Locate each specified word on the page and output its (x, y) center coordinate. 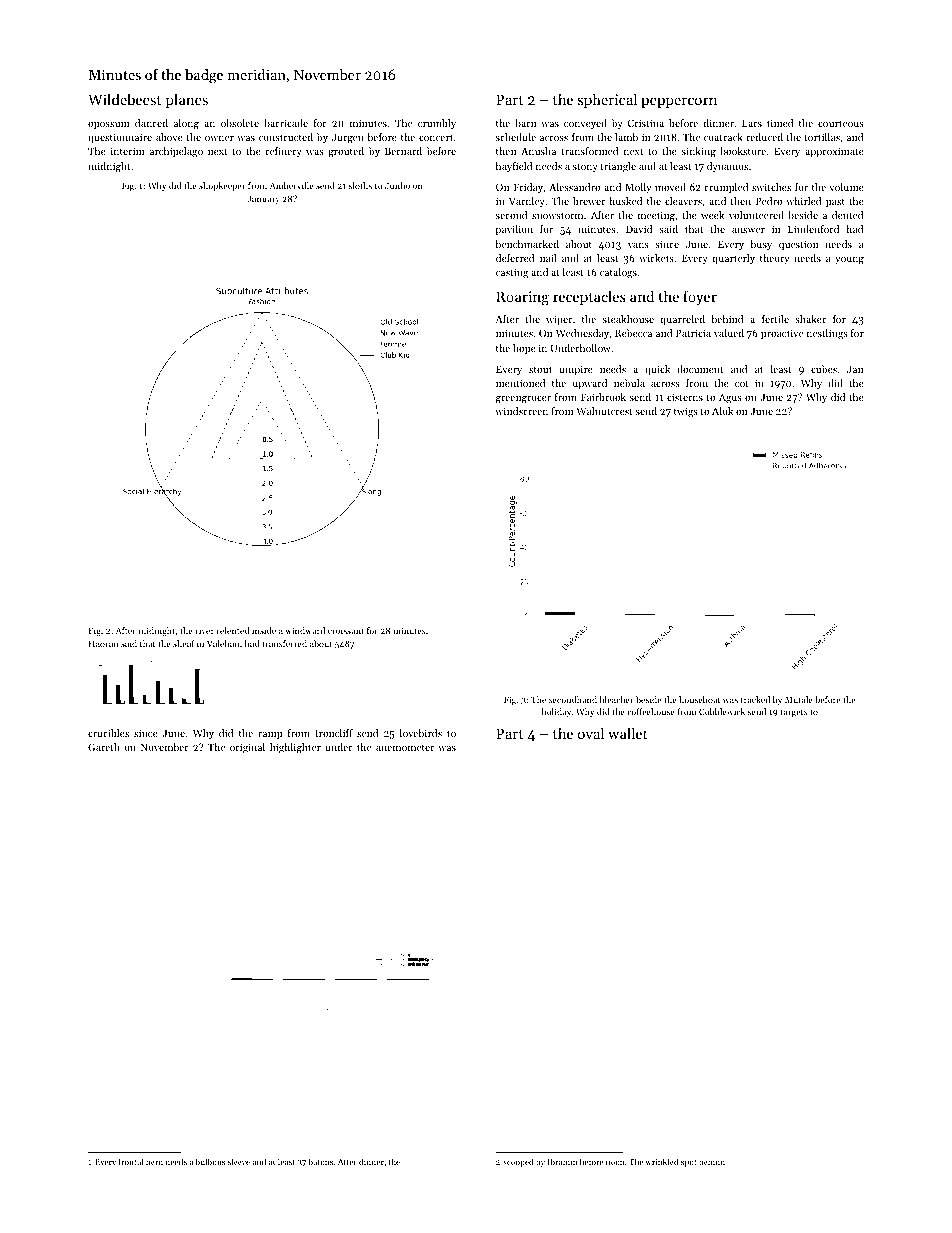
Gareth (104, 747)
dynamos (727, 167)
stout (540, 369)
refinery (284, 152)
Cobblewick (722, 711)
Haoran (103, 643)
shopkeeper (222, 186)
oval (591, 733)
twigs (686, 412)
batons (320, 1161)
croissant (346, 631)
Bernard (403, 151)
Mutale (799, 699)
